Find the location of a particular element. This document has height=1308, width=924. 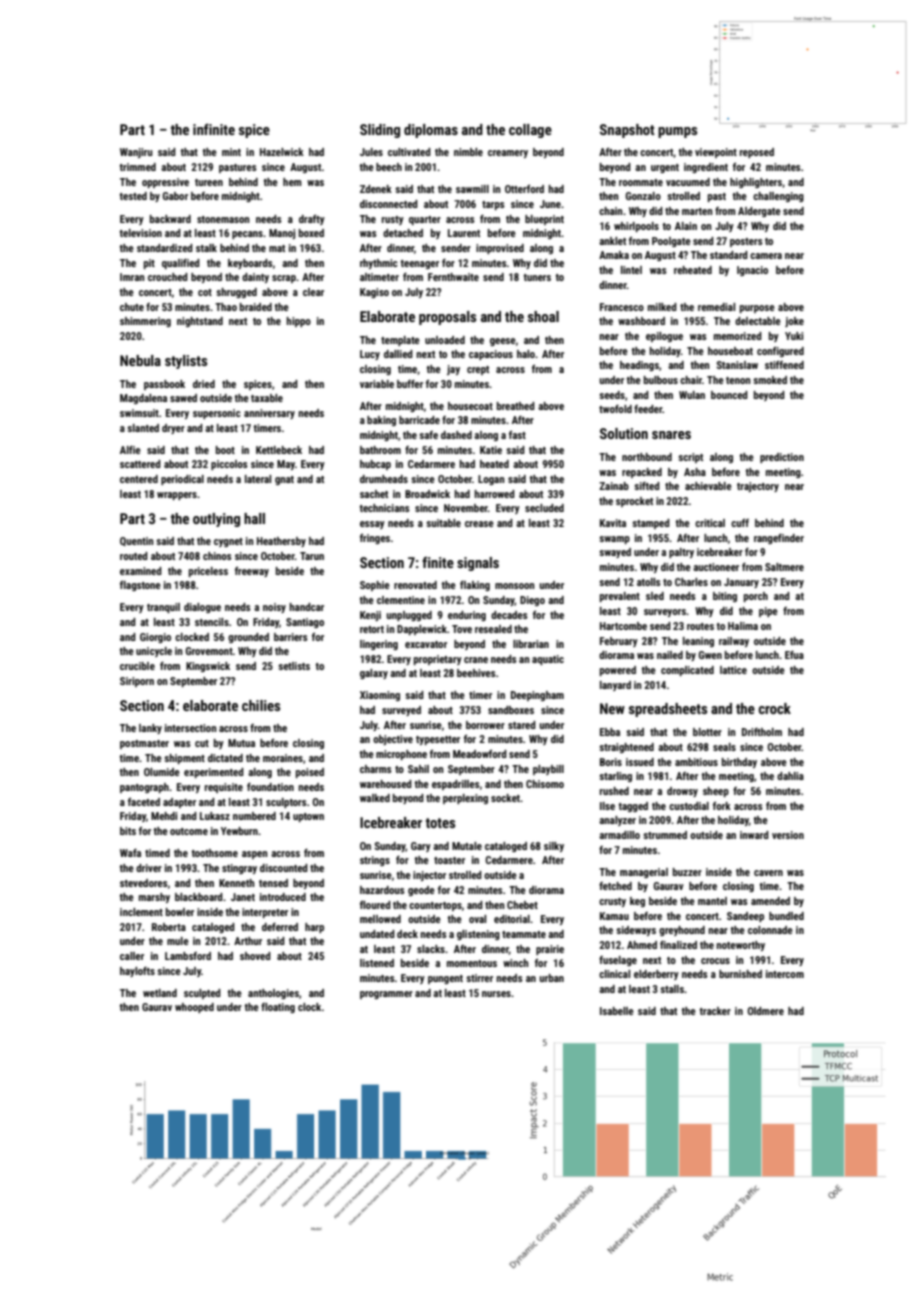

prediction is located at coordinates (782, 458).
